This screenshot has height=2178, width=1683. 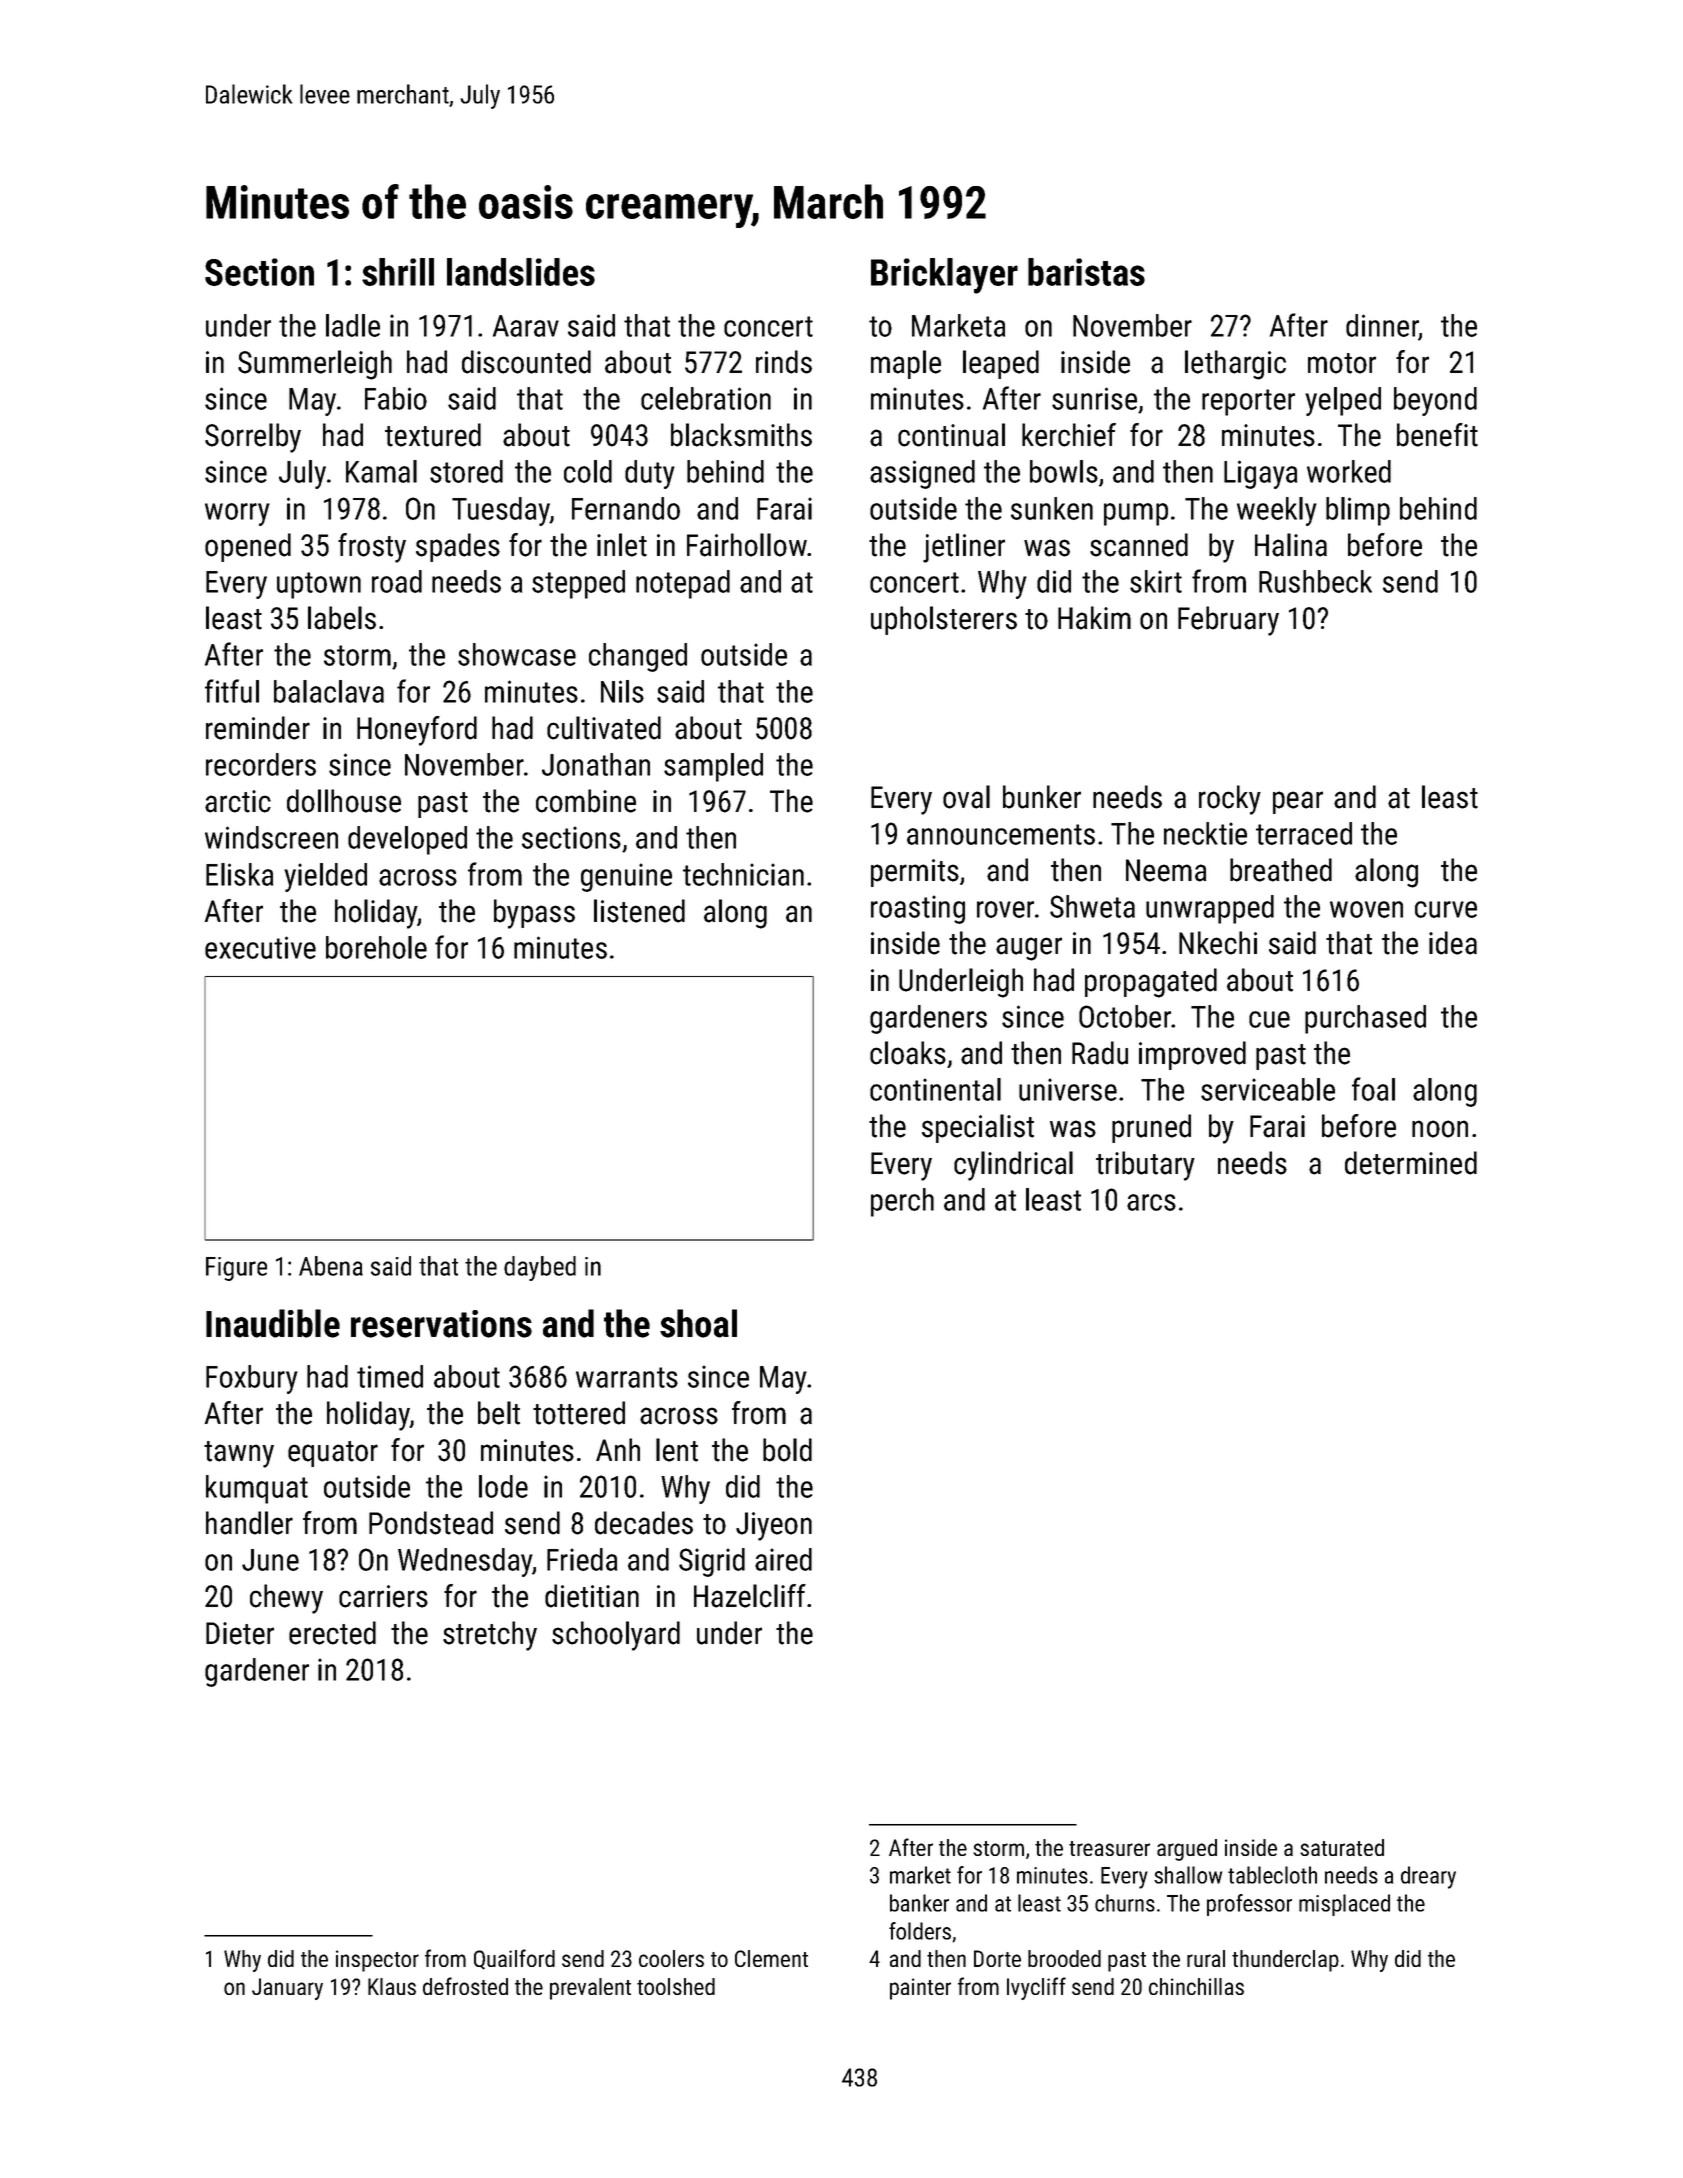 I want to click on fitful, so click(x=232, y=691).
